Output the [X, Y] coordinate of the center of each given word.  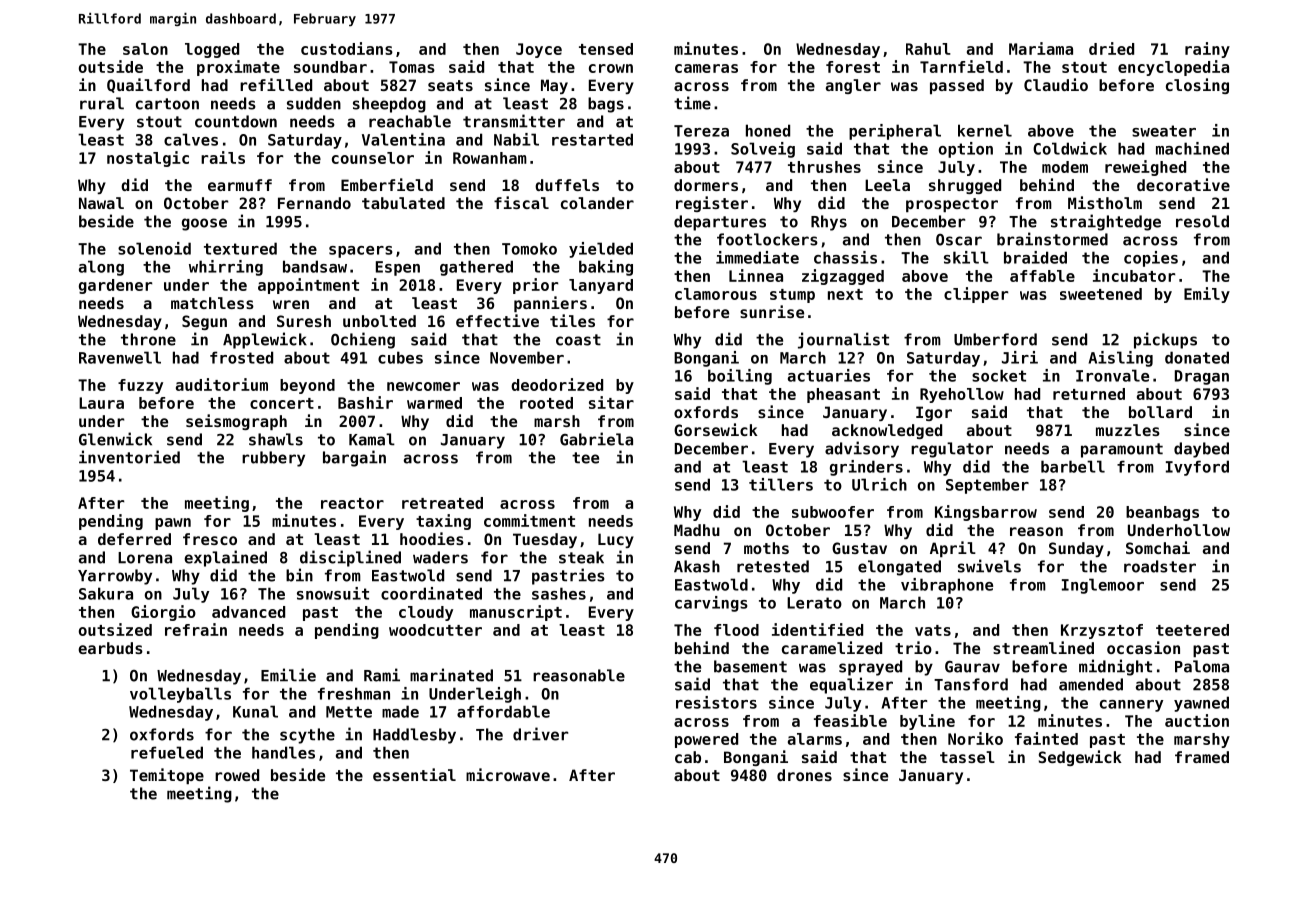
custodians [347, 48]
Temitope [167, 776]
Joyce [539, 50]
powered [706, 740]
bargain [354, 458]
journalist [843, 340]
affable [1042, 276]
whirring [226, 268]
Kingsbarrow [986, 513]
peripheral [895, 132]
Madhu [697, 530]
